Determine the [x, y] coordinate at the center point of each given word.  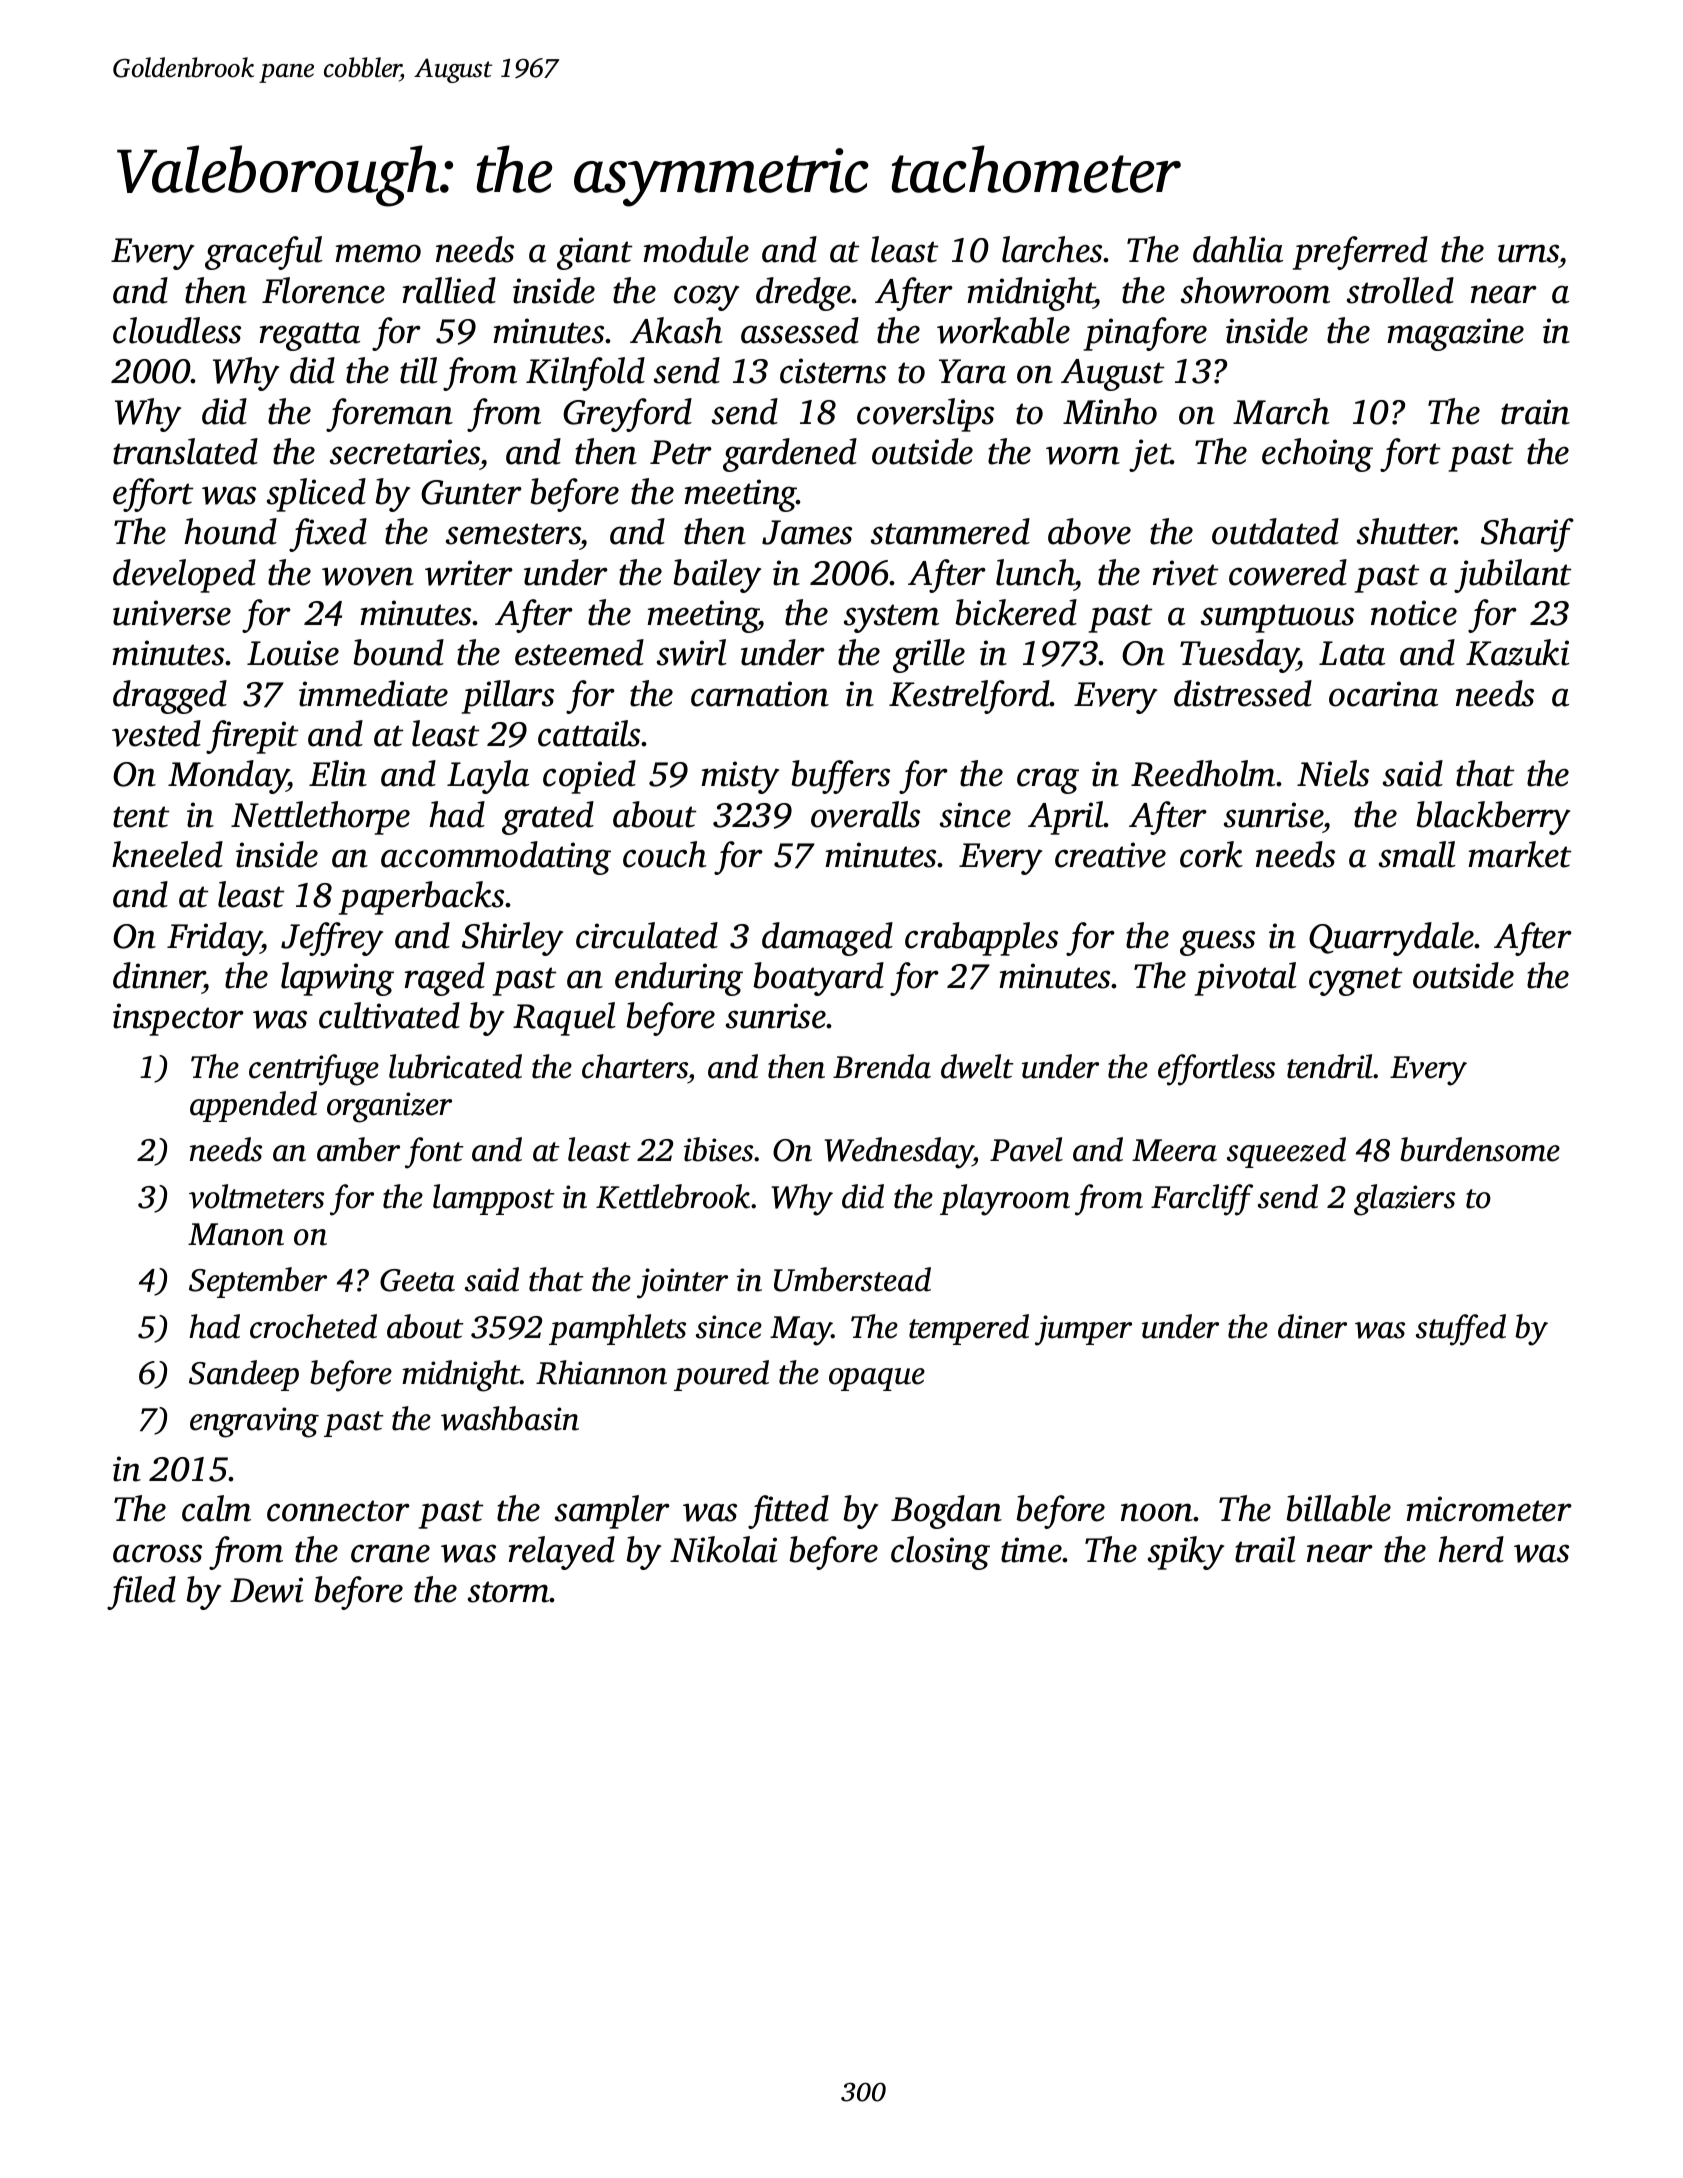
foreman [389, 415]
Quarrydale [1392, 939]
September [258, 1282]
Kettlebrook [673, 1196]
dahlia [1238, 249]
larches [1052, 249]
